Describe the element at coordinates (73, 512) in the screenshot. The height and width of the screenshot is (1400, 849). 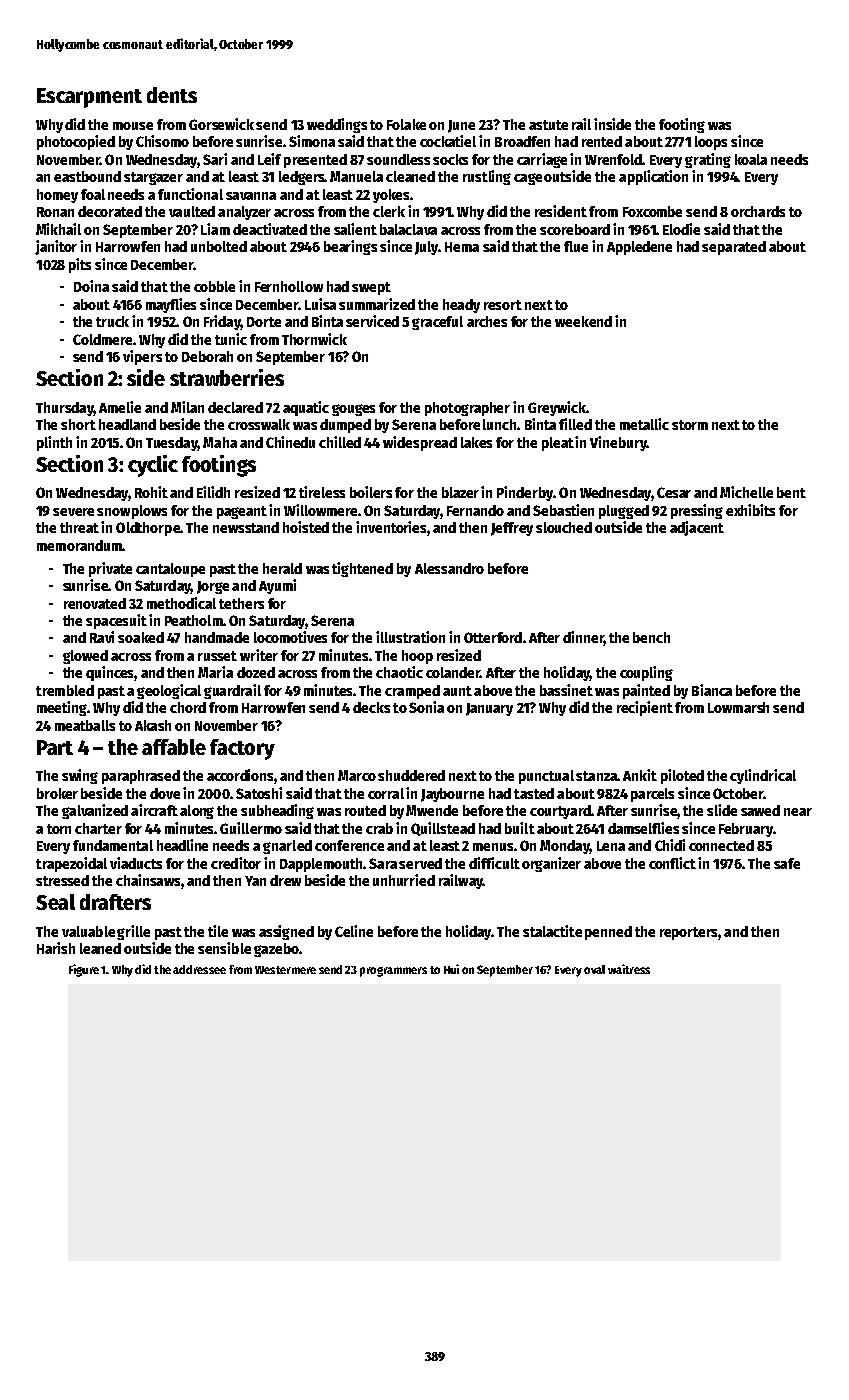
I see `severe` at that location.
